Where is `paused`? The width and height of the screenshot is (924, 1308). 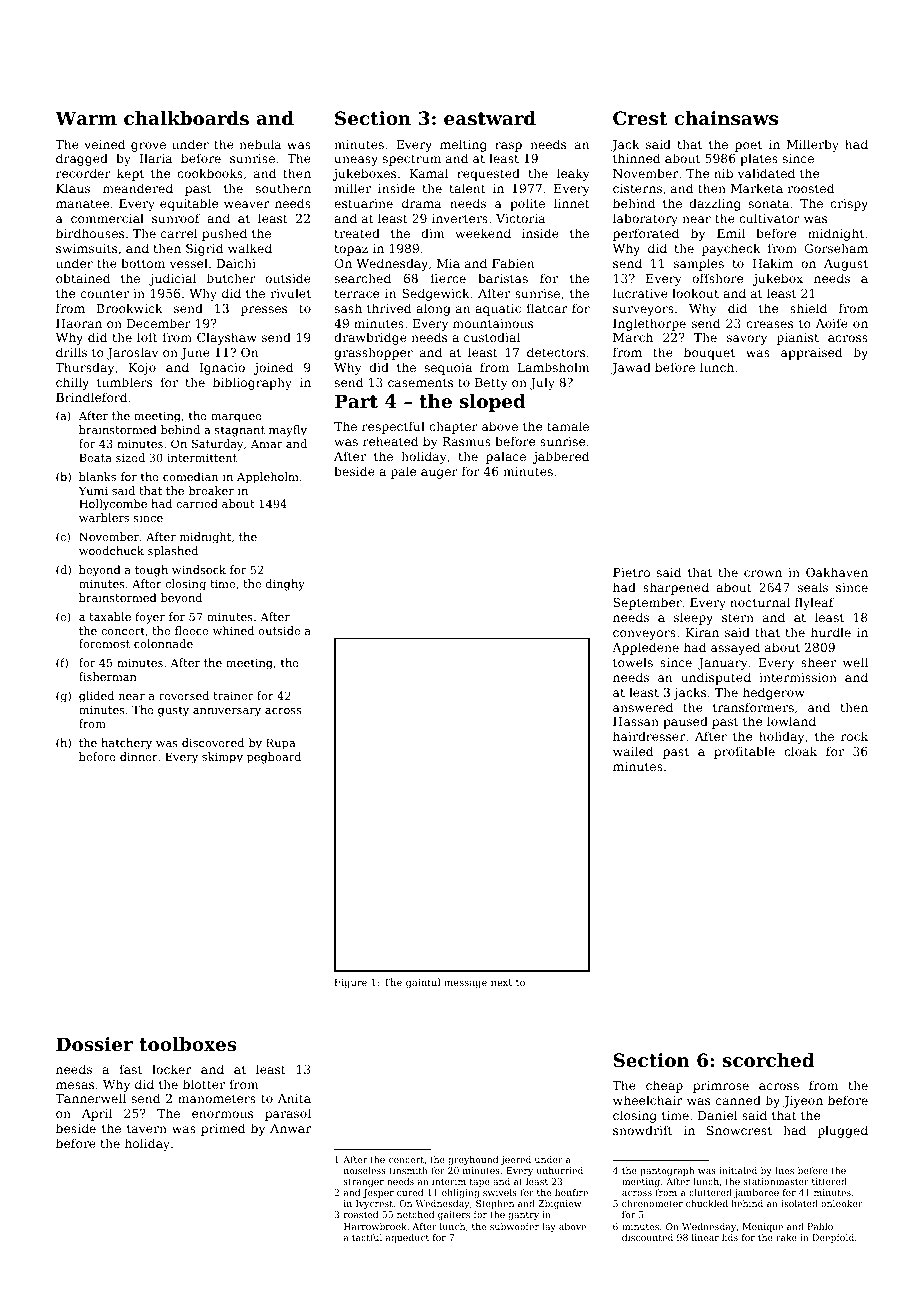 paused is located at coordinates (685, 722).
